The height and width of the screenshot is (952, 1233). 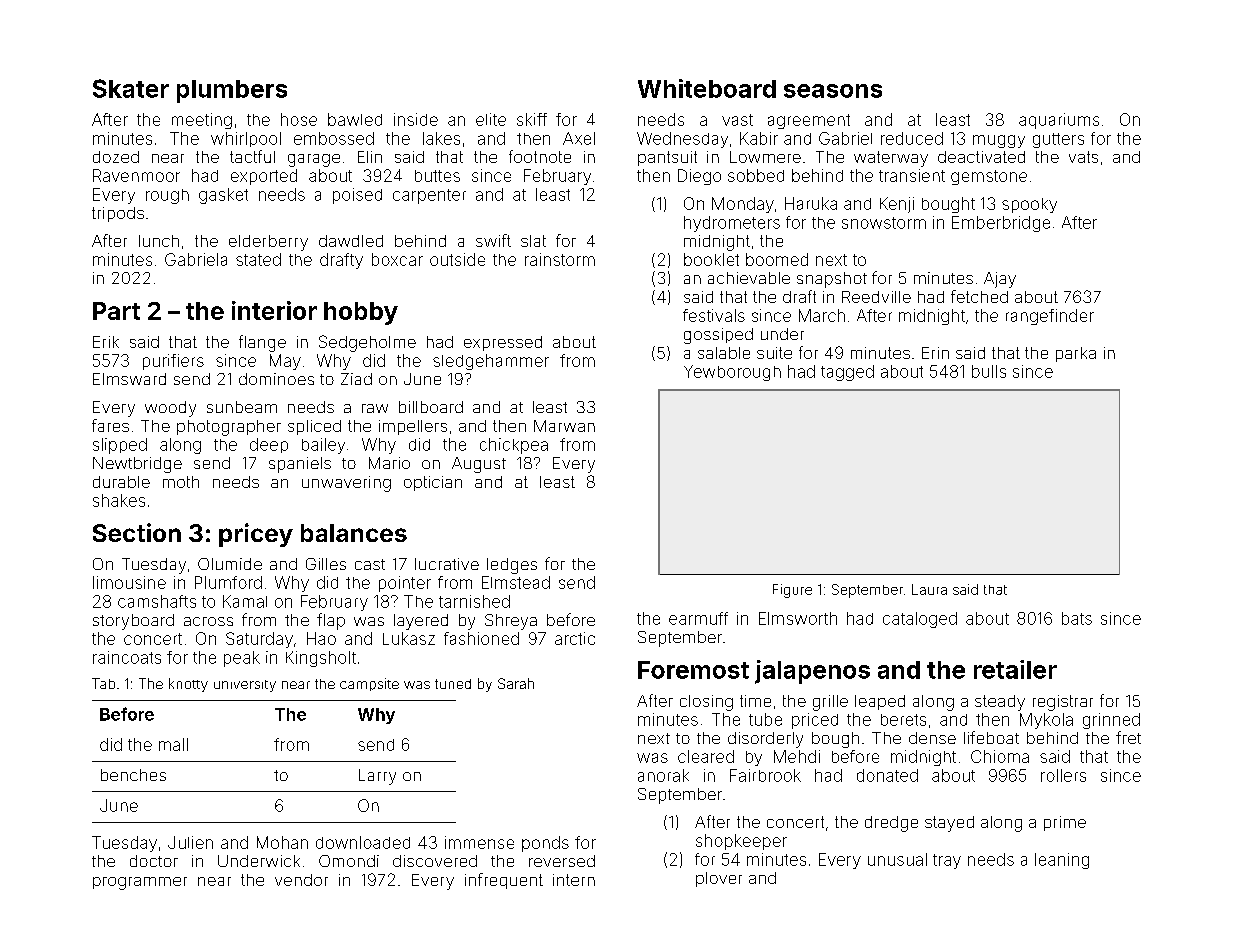 What do you see at coordinates (133, 775) in the screenshot?
I see `benches` at bounding box center [133, 775].
